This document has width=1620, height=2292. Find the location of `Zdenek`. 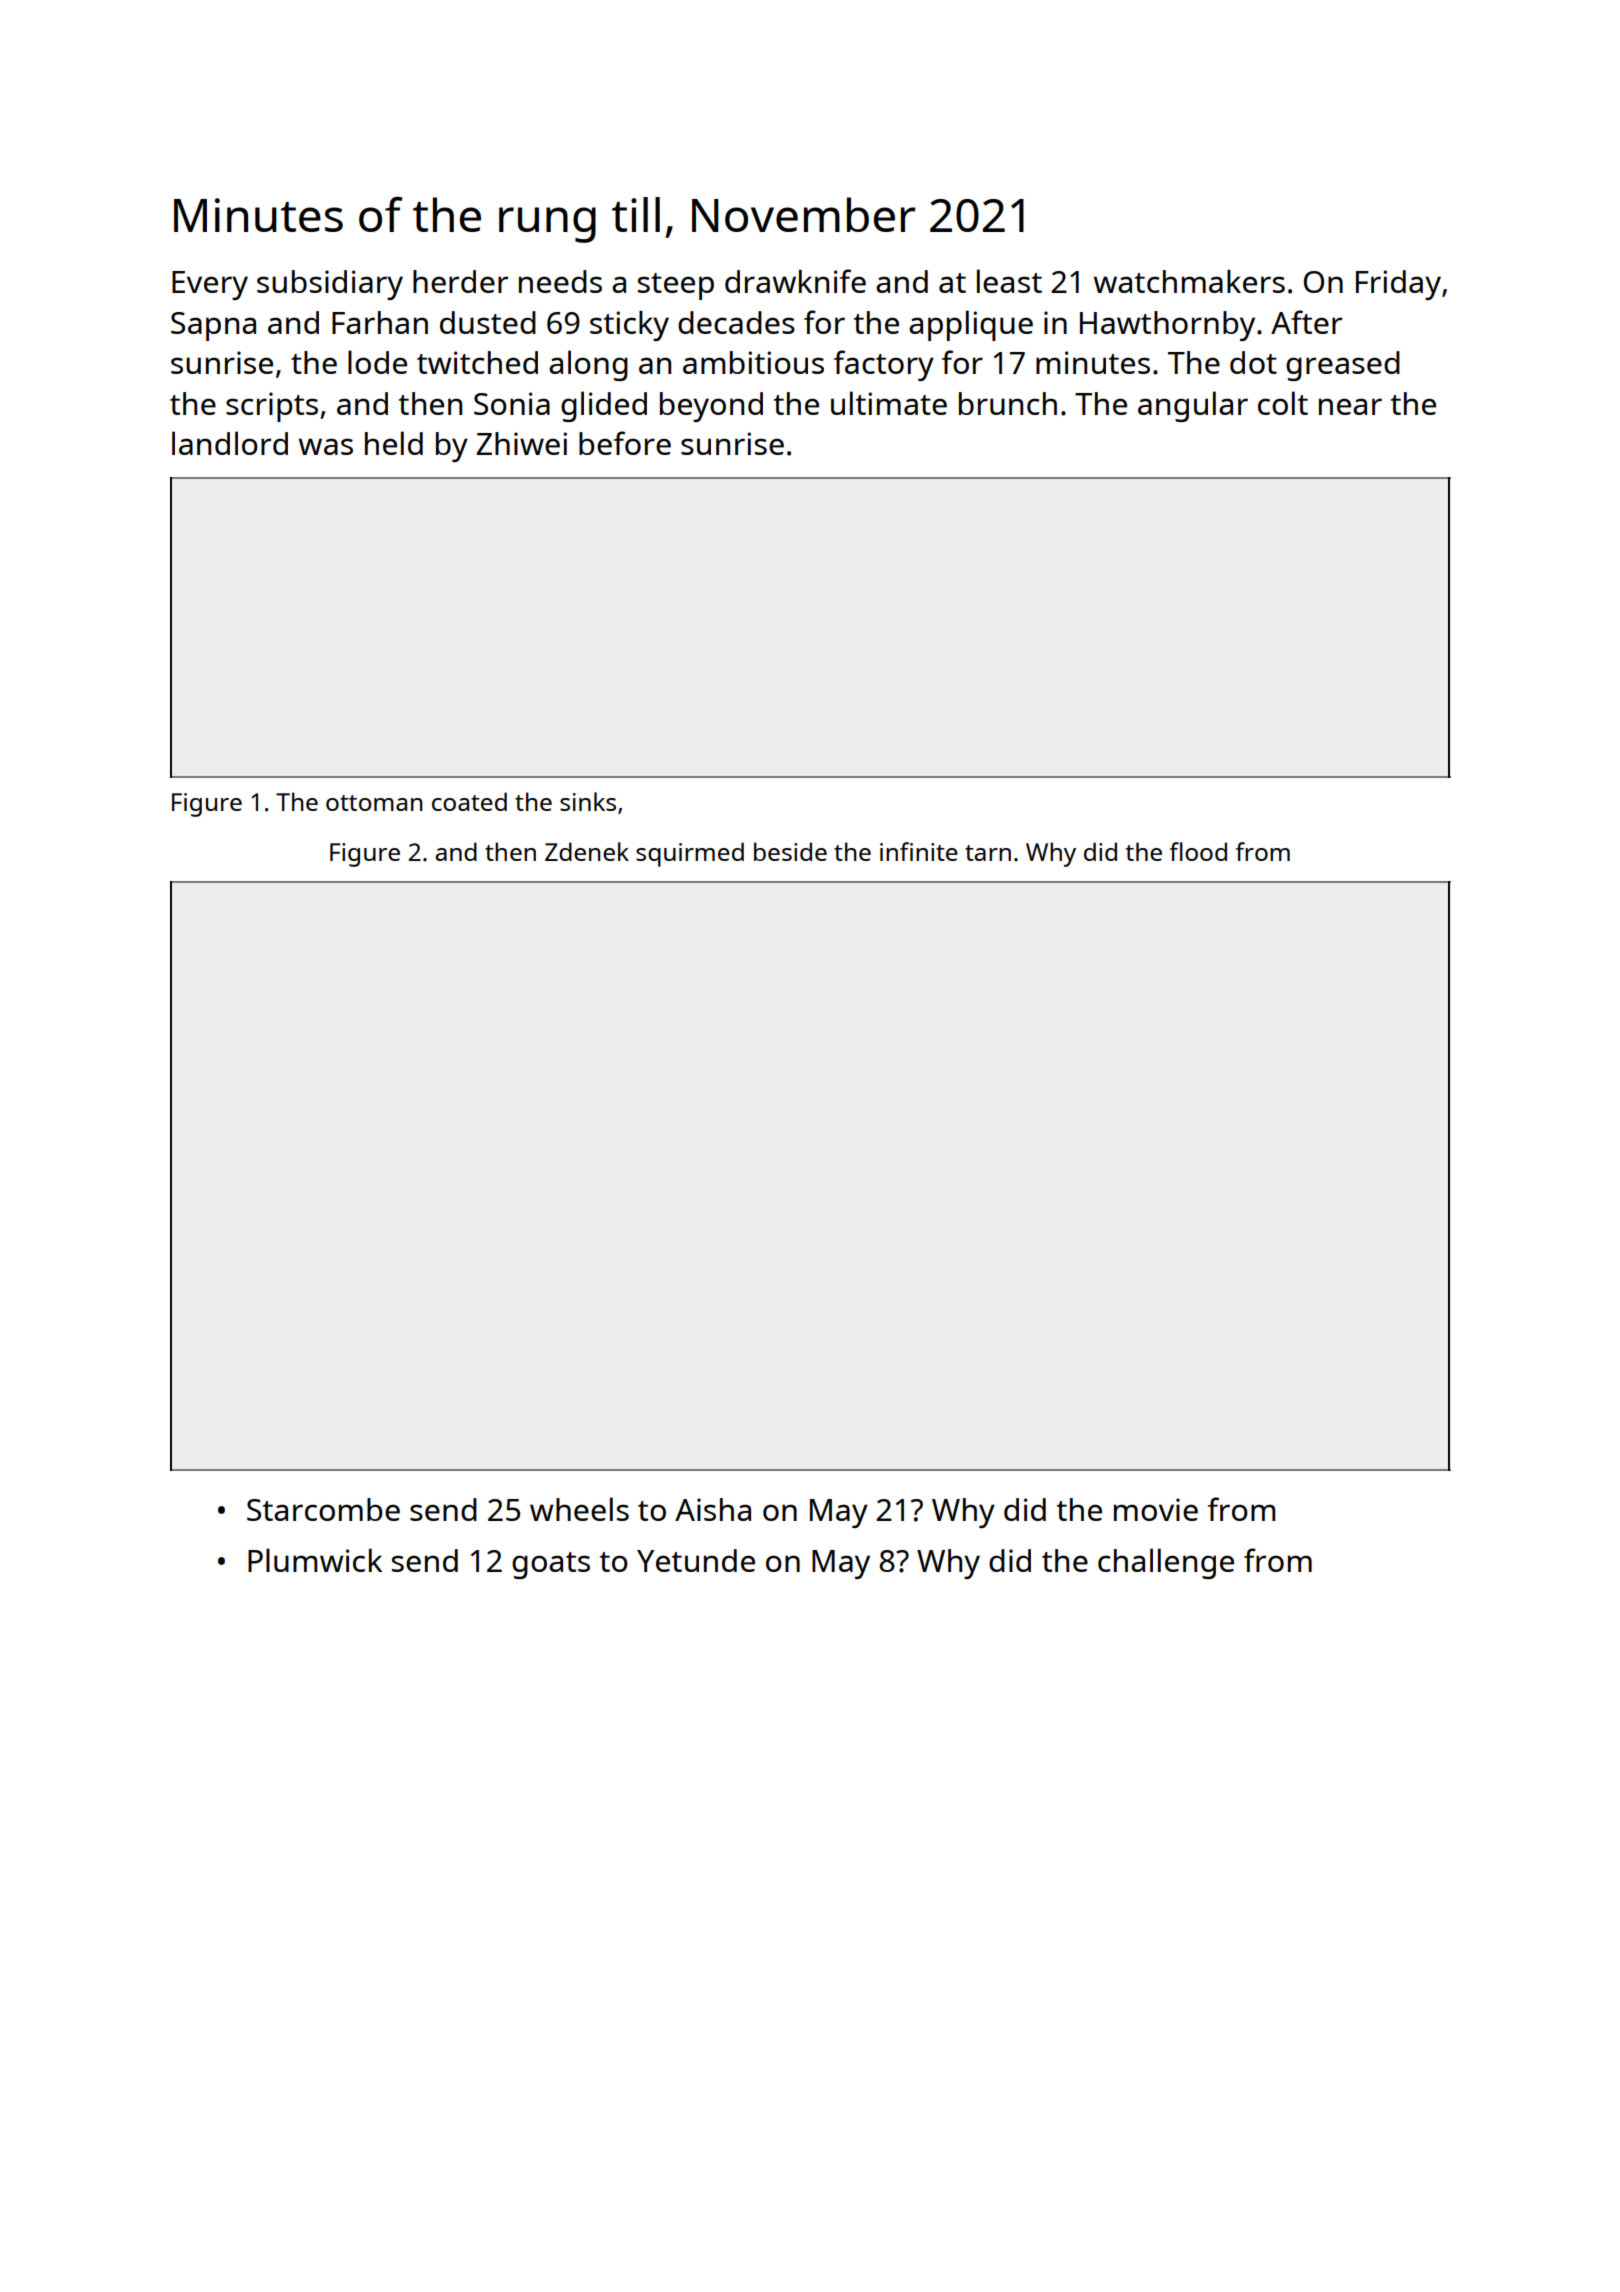

Zdenek is located at coordinates (587, 851).
